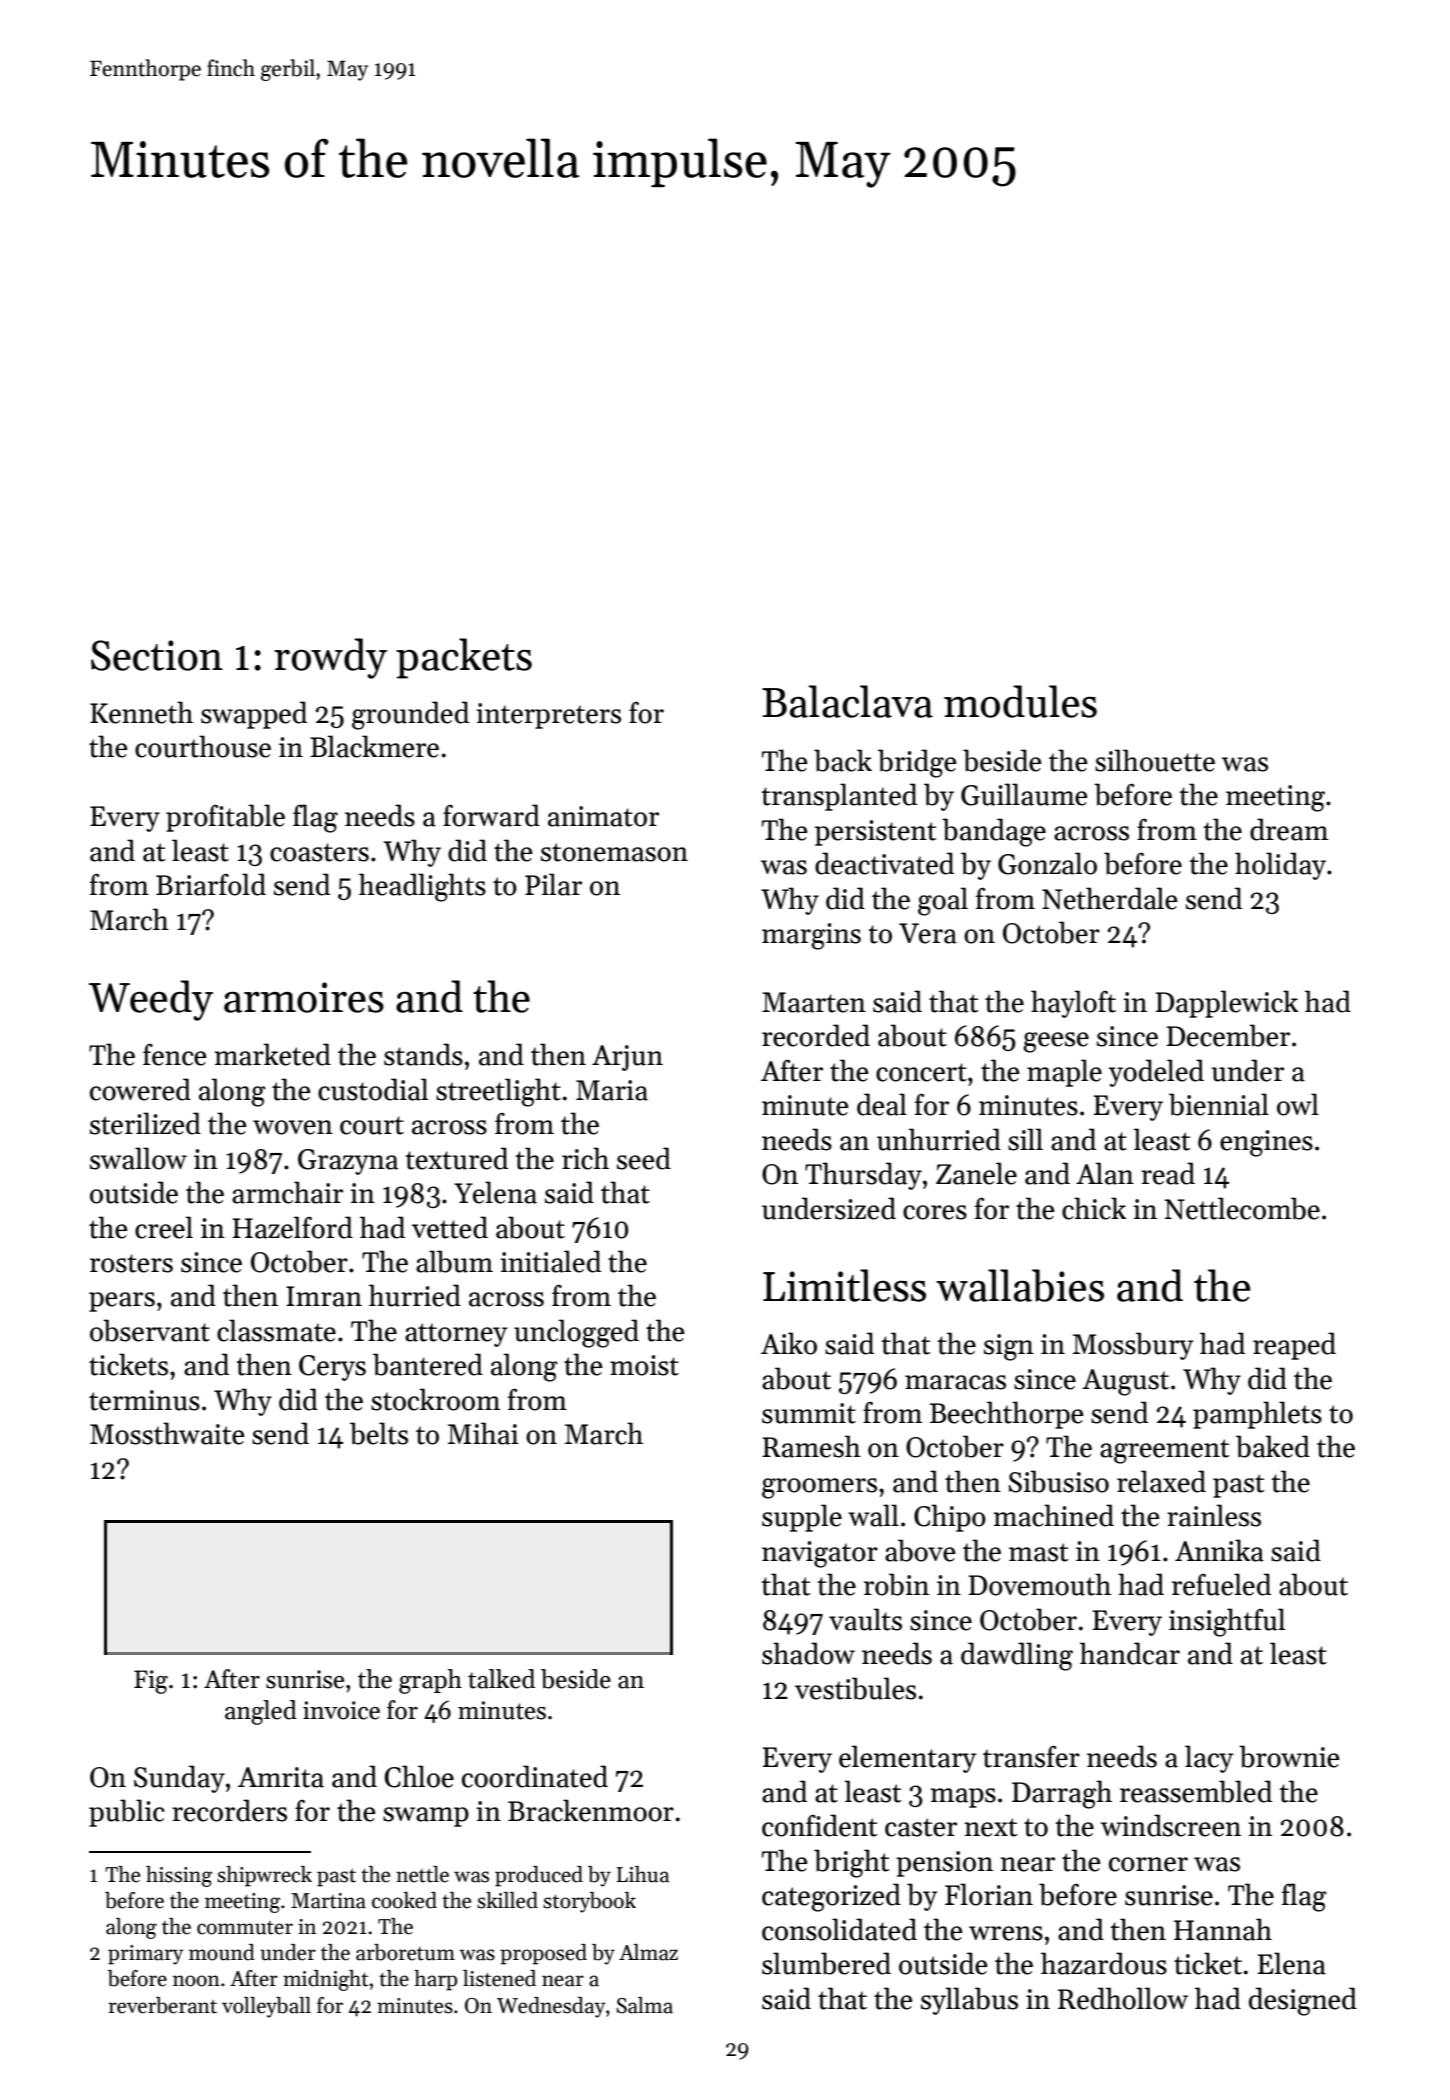 The image size is (1450, 2100). Describe the element at coordinates (614, 852) in the screenshot. I see `stonemason` at that location.
